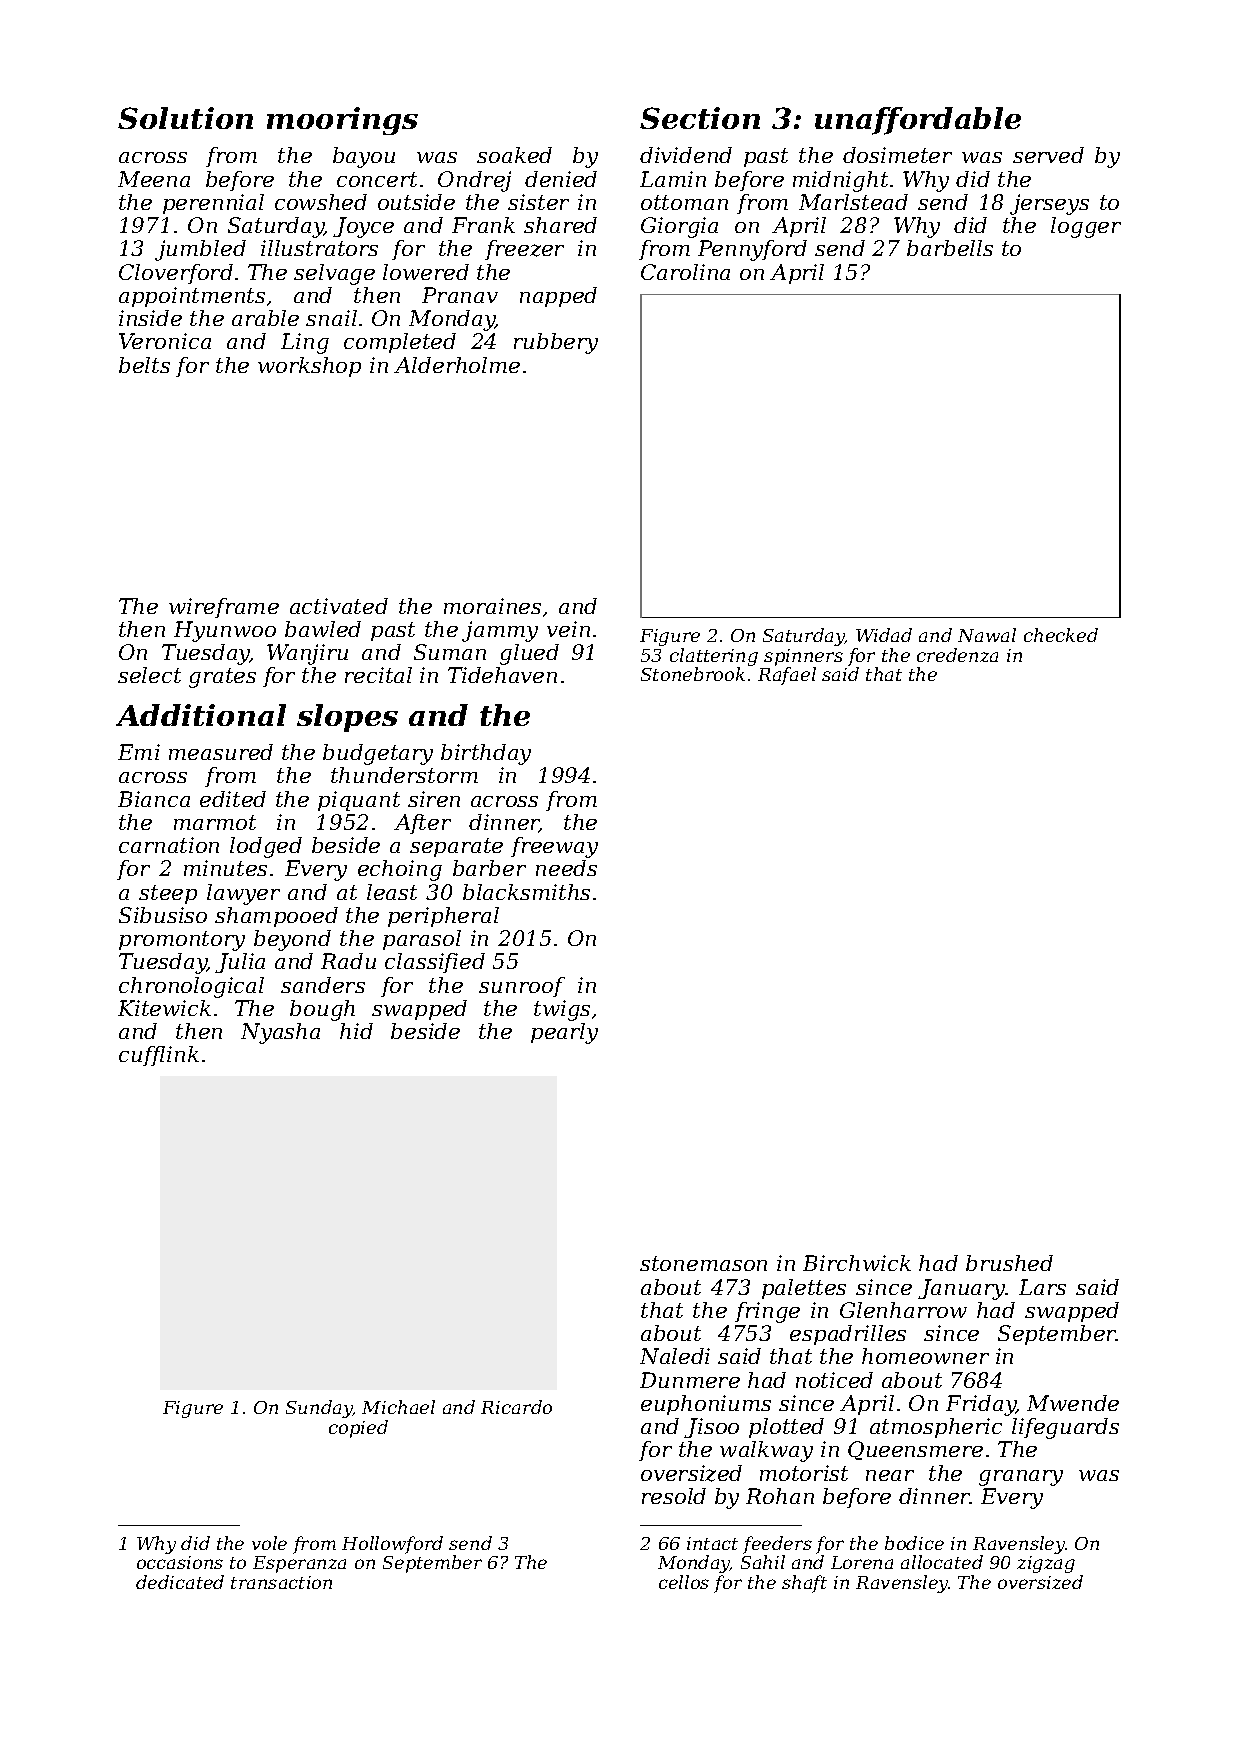  Describe the element at coordinates (180, 1582) in the page. I see `dedicated` at that location.
